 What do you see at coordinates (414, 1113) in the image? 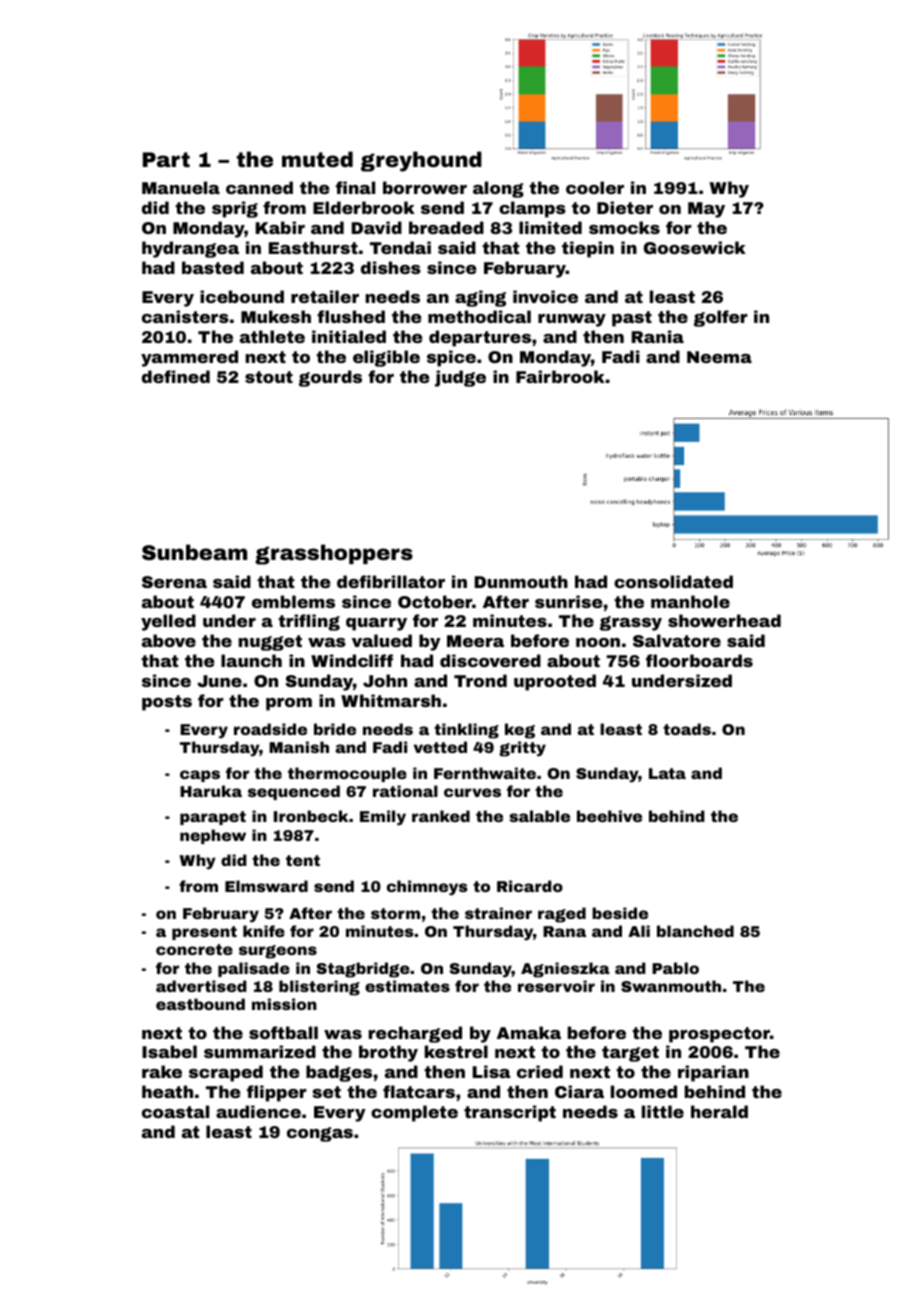
I see `complete` at bounding box center [414, 1113].
